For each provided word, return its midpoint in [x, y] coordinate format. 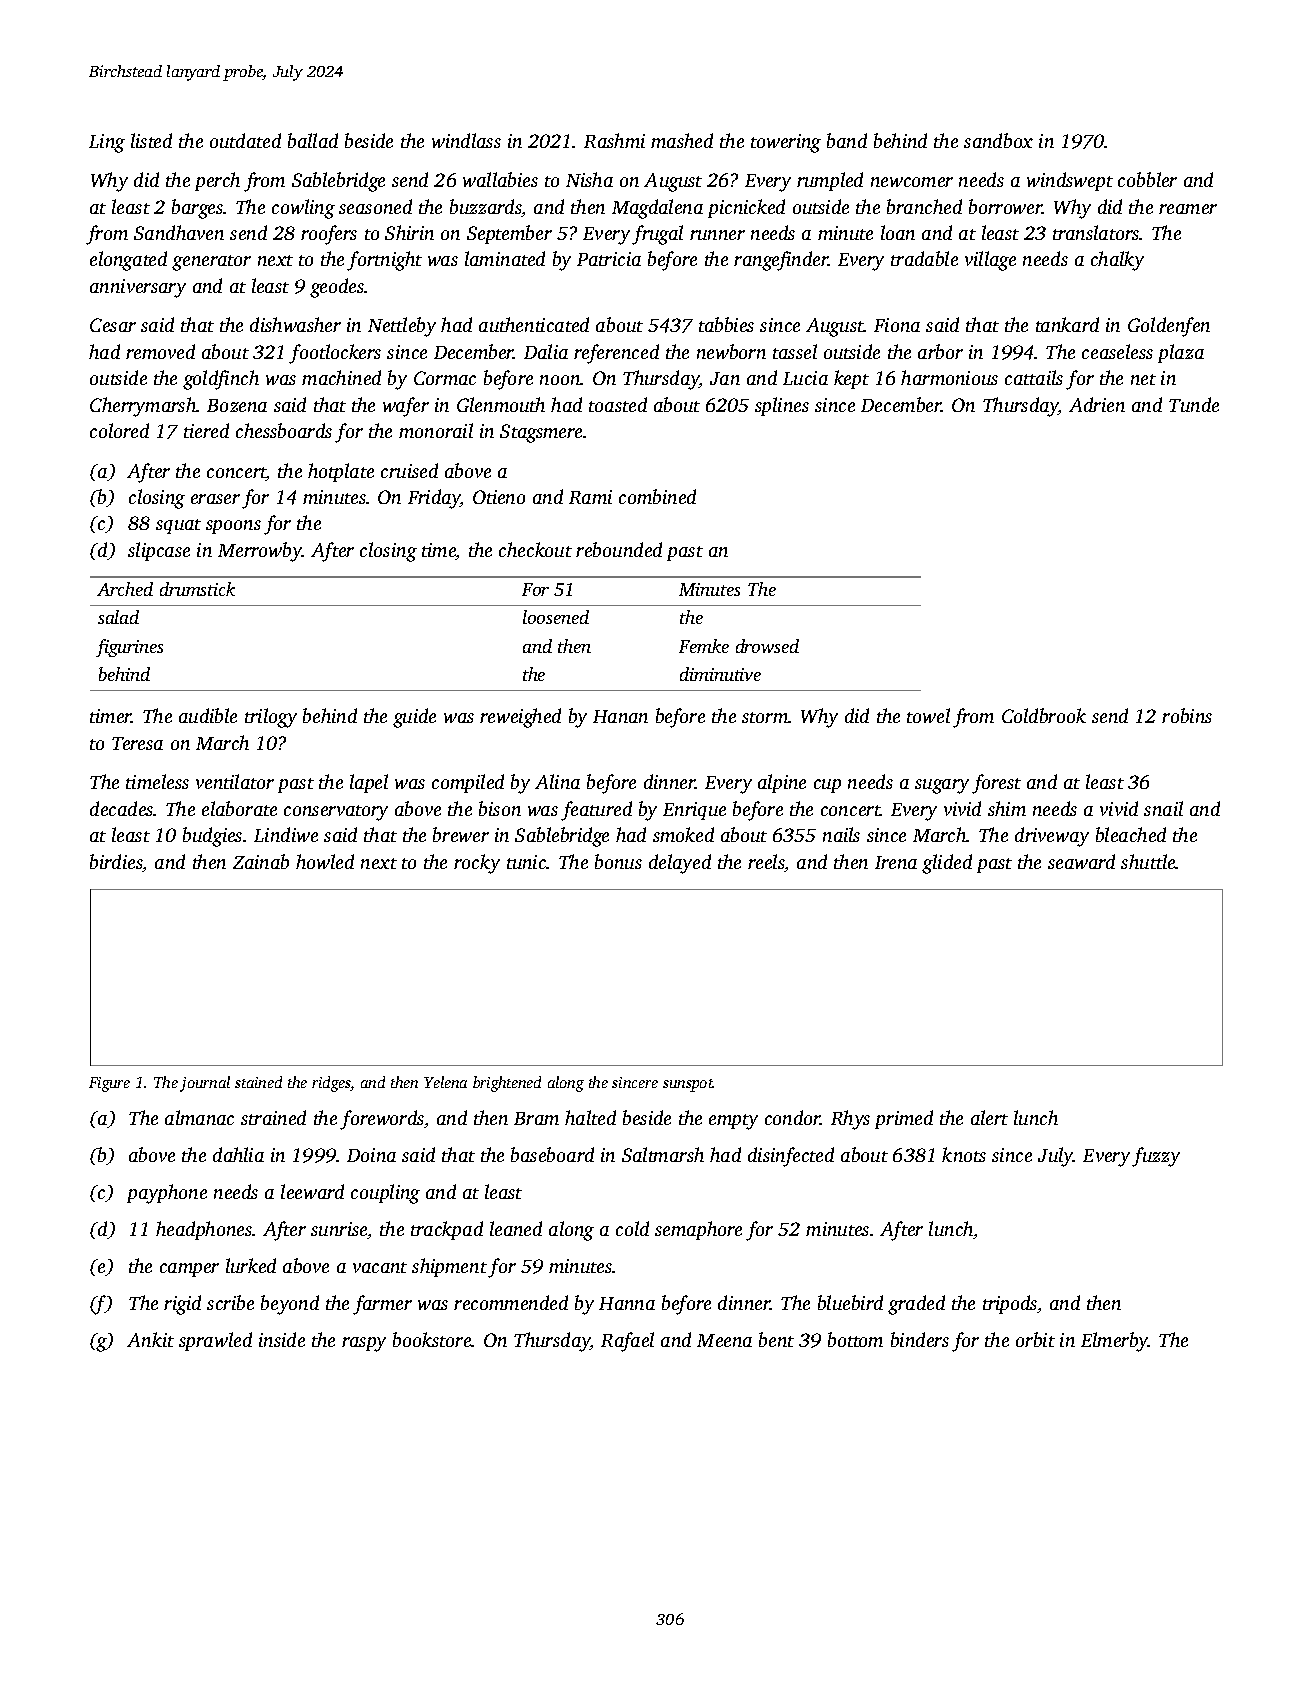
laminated [505, 258]
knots [964, 1154]
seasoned [375, 206]
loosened [556, 617]
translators [1096, 232]
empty [733, 1122]
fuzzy [1156, 1157]
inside [282, 1339]
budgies [212, 837]
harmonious [949, 377]
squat [178, 526]
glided [947, 864]
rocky [477, 864]
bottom [855, 1339]
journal [205, 1084]
